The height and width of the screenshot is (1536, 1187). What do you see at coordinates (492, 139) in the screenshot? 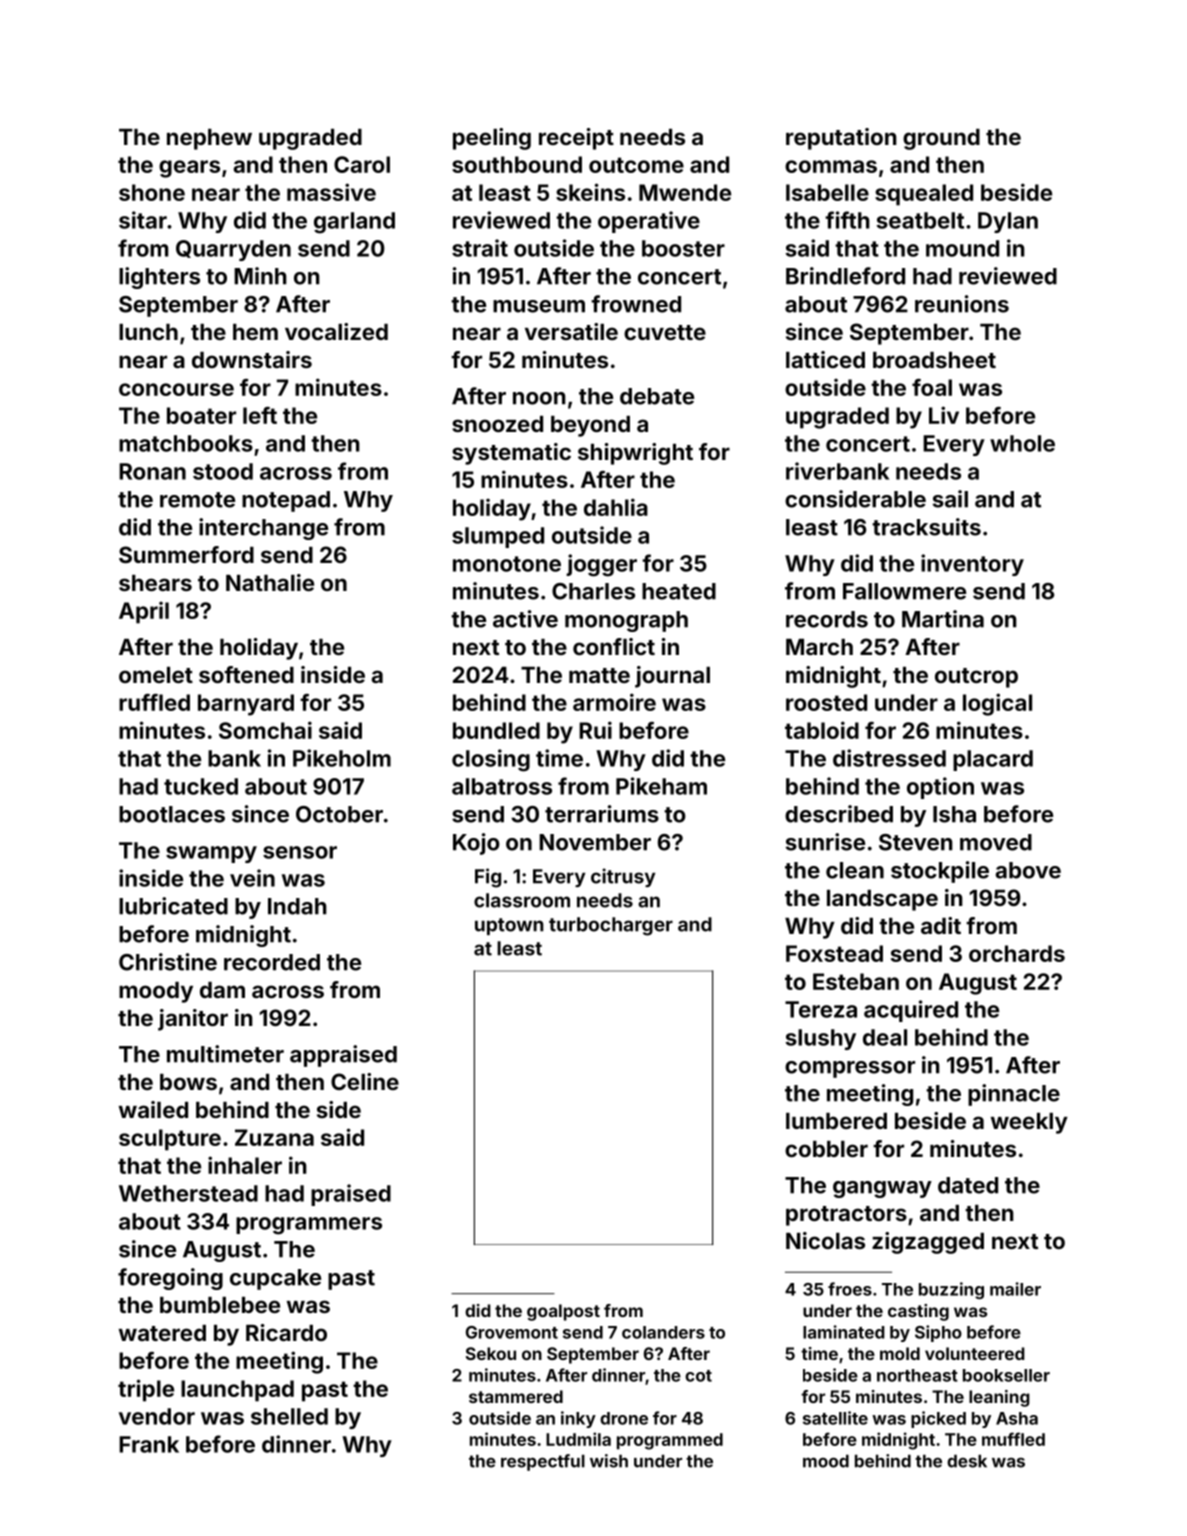
I see `peeling` at bounding box center [492, 139].
